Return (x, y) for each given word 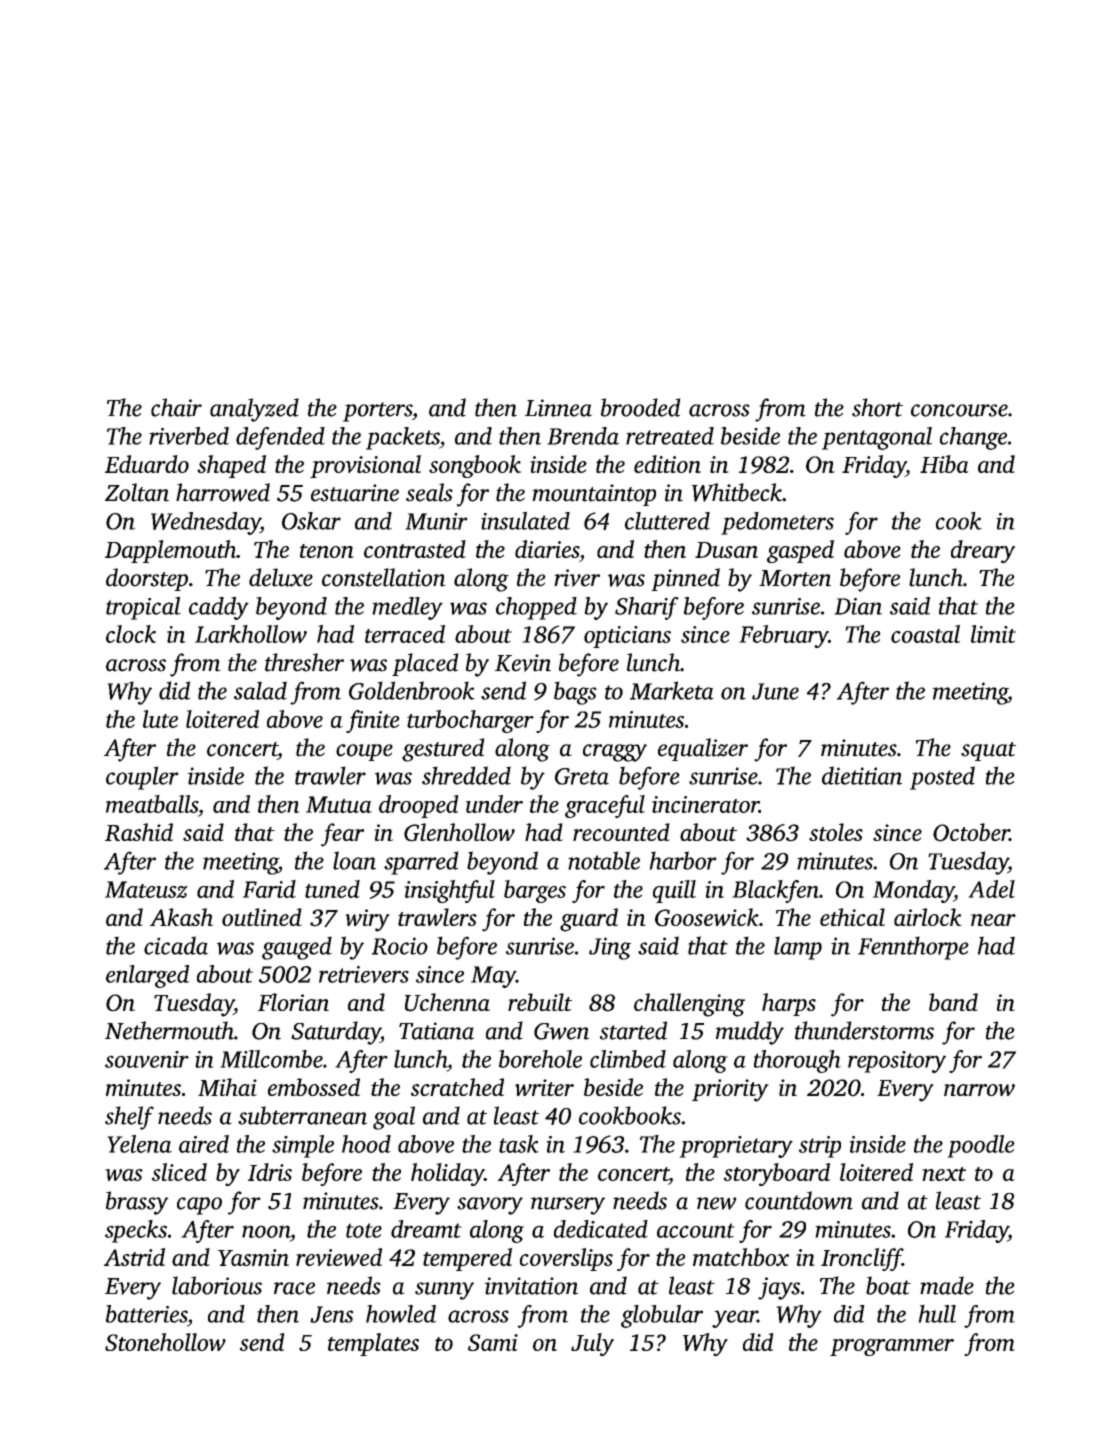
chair (176, 407)
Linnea (558, 408)
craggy (615, 753)
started (633, 1030)
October (971, 832)
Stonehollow (165, 1342)
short (877, 407)
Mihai (227, 1087)
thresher (304, 662)
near (993, 920)
